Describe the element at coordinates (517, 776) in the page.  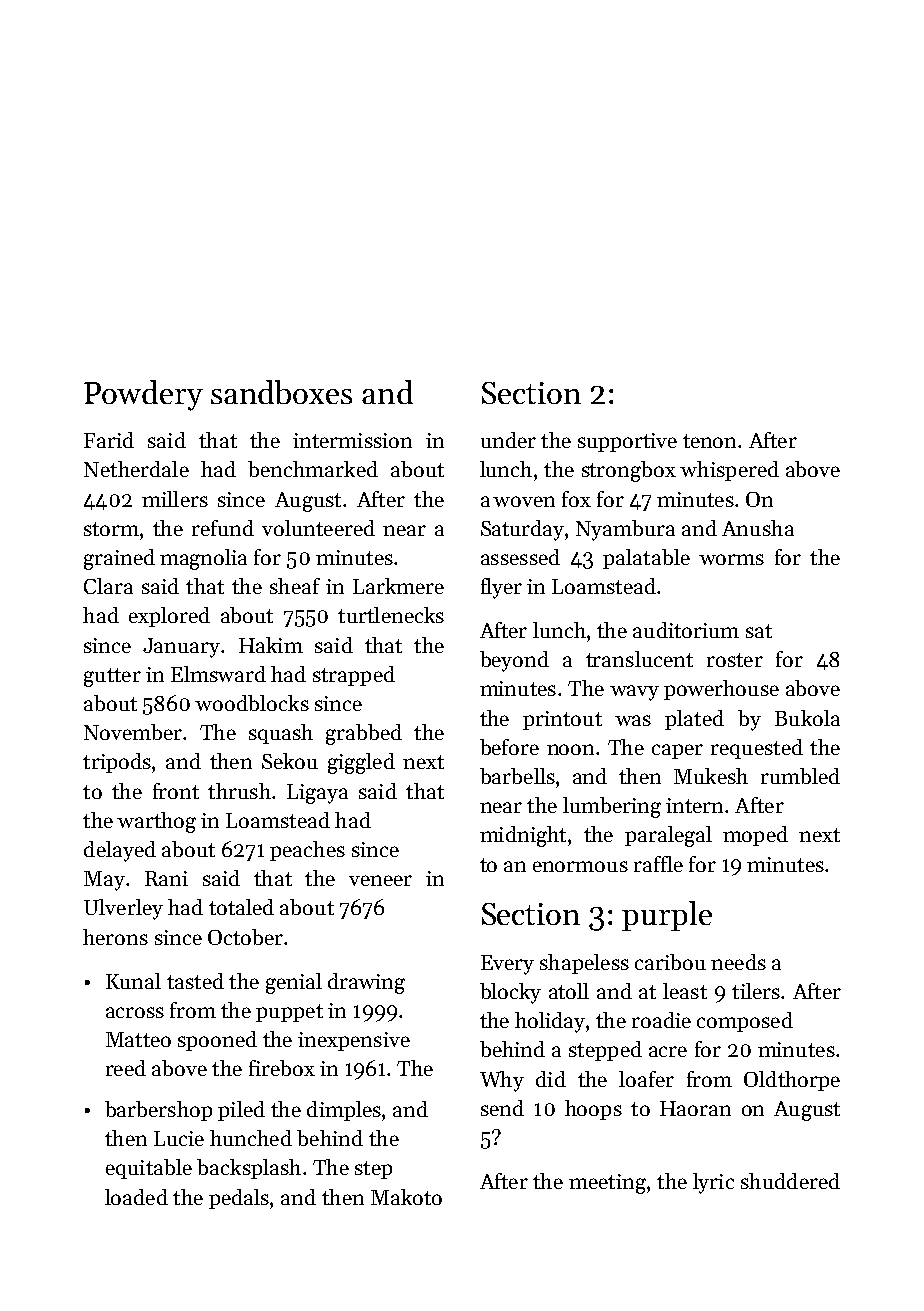
I see `barbells` at that location.
